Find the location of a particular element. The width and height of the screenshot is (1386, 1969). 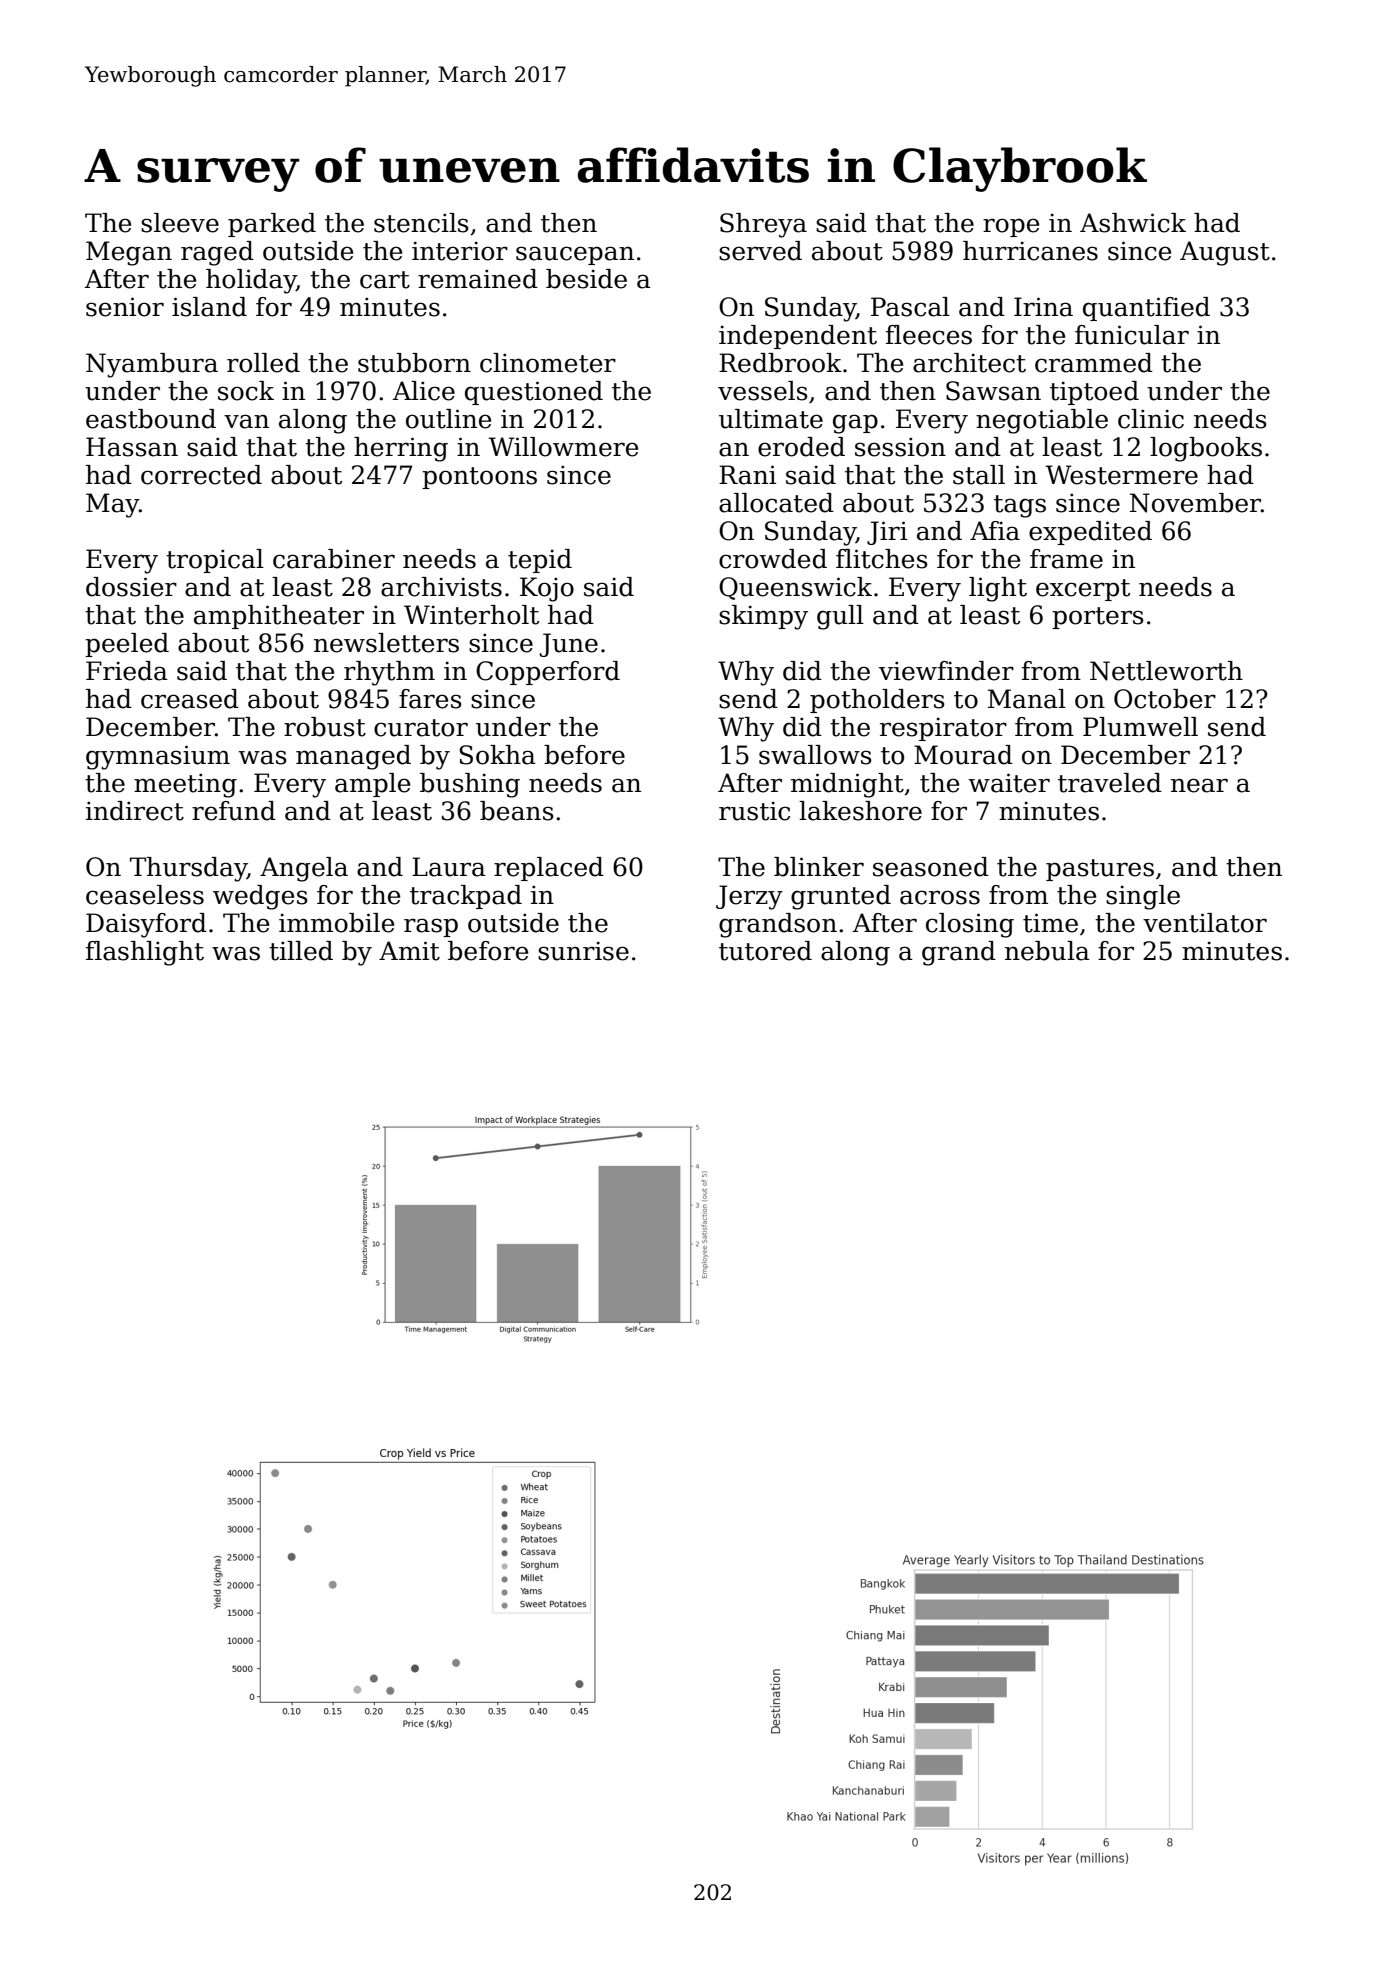

tepid is located at coordinates (540, 561).
